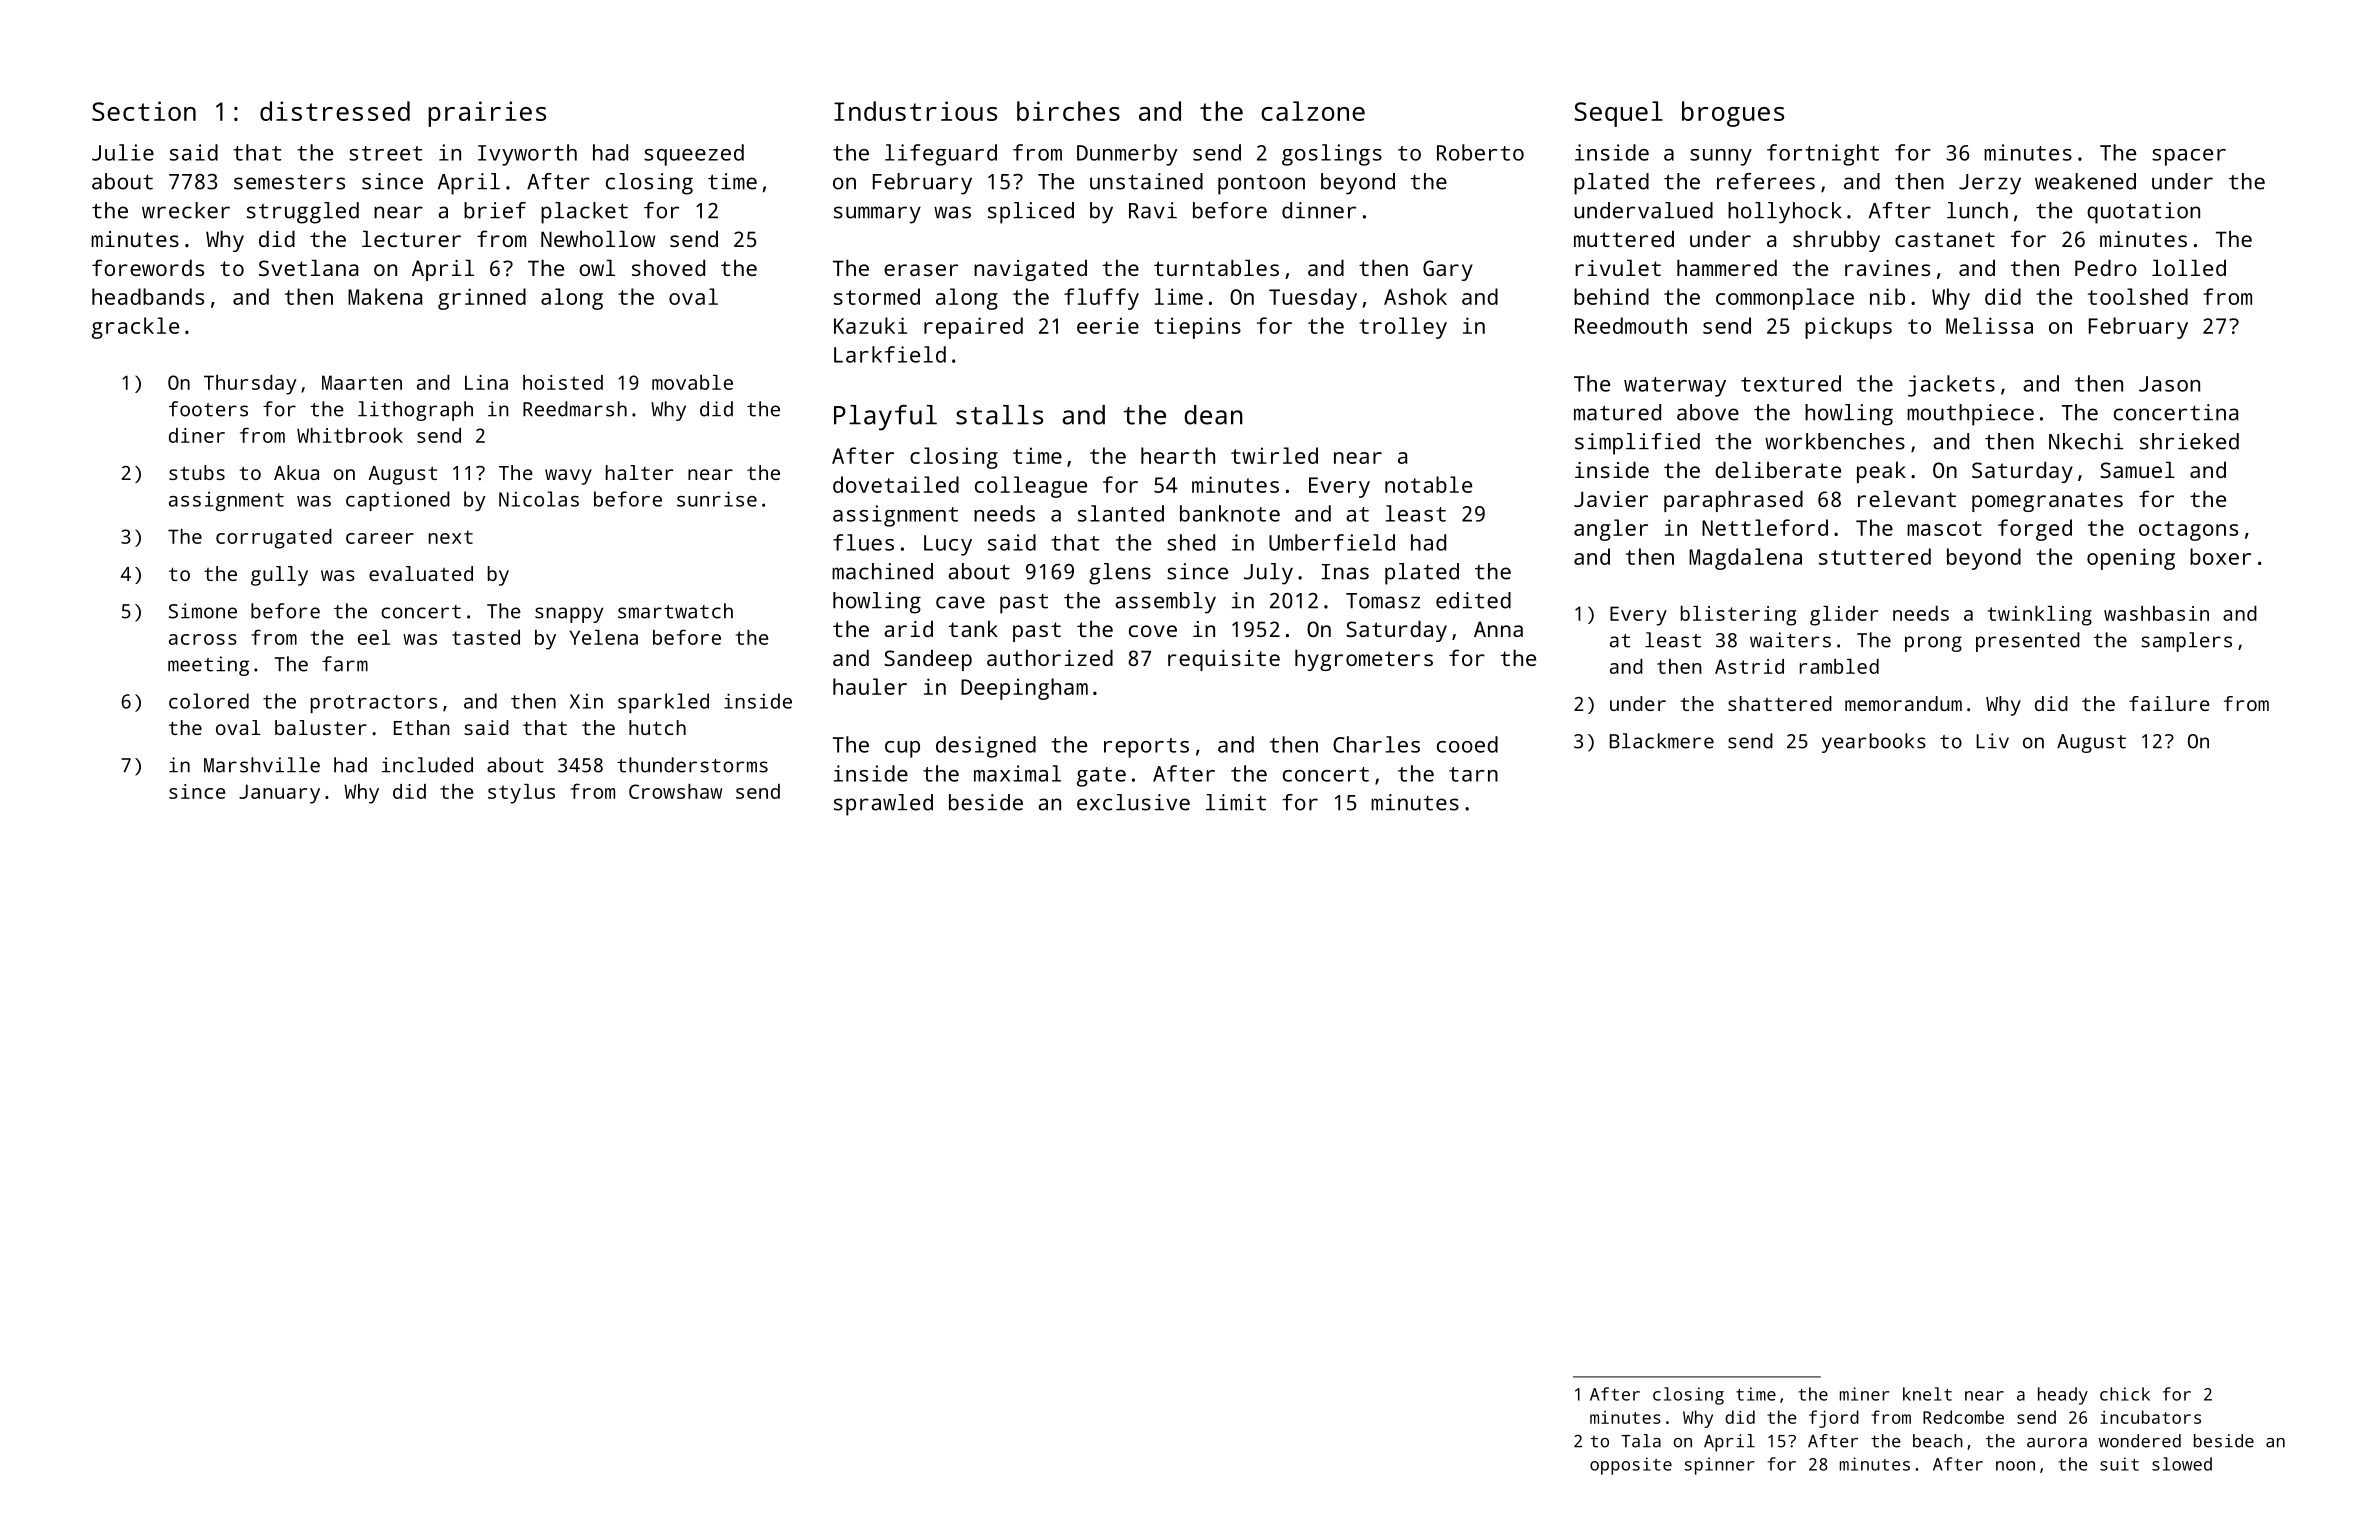 The width and height of the page is (2380, 1540). Describe the element at coordinates (385, 296) in the page. I see `Makena` at that location.
